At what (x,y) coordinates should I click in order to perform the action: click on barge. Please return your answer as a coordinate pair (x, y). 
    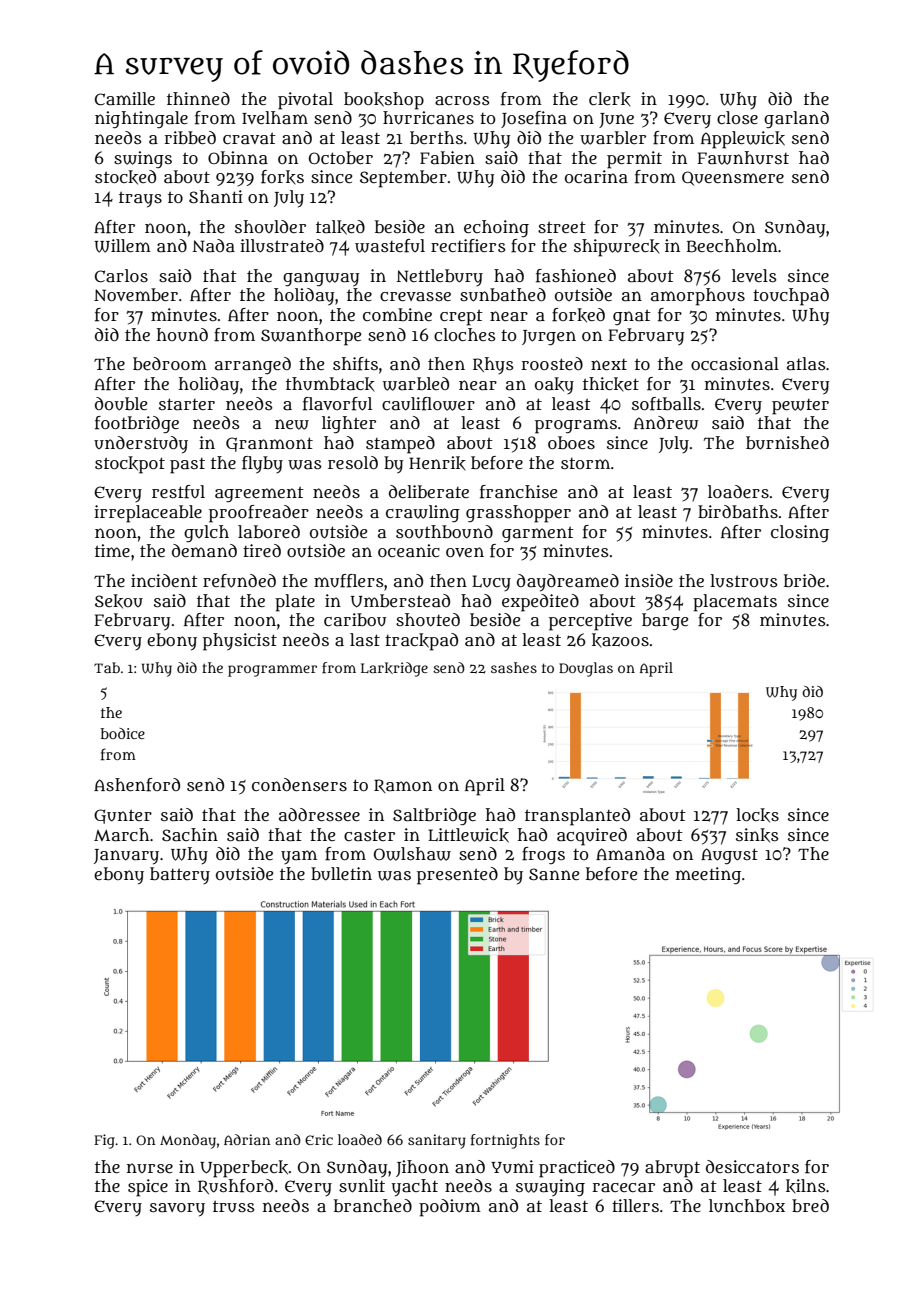
    Looking at the image, I should click on (665, 622).
